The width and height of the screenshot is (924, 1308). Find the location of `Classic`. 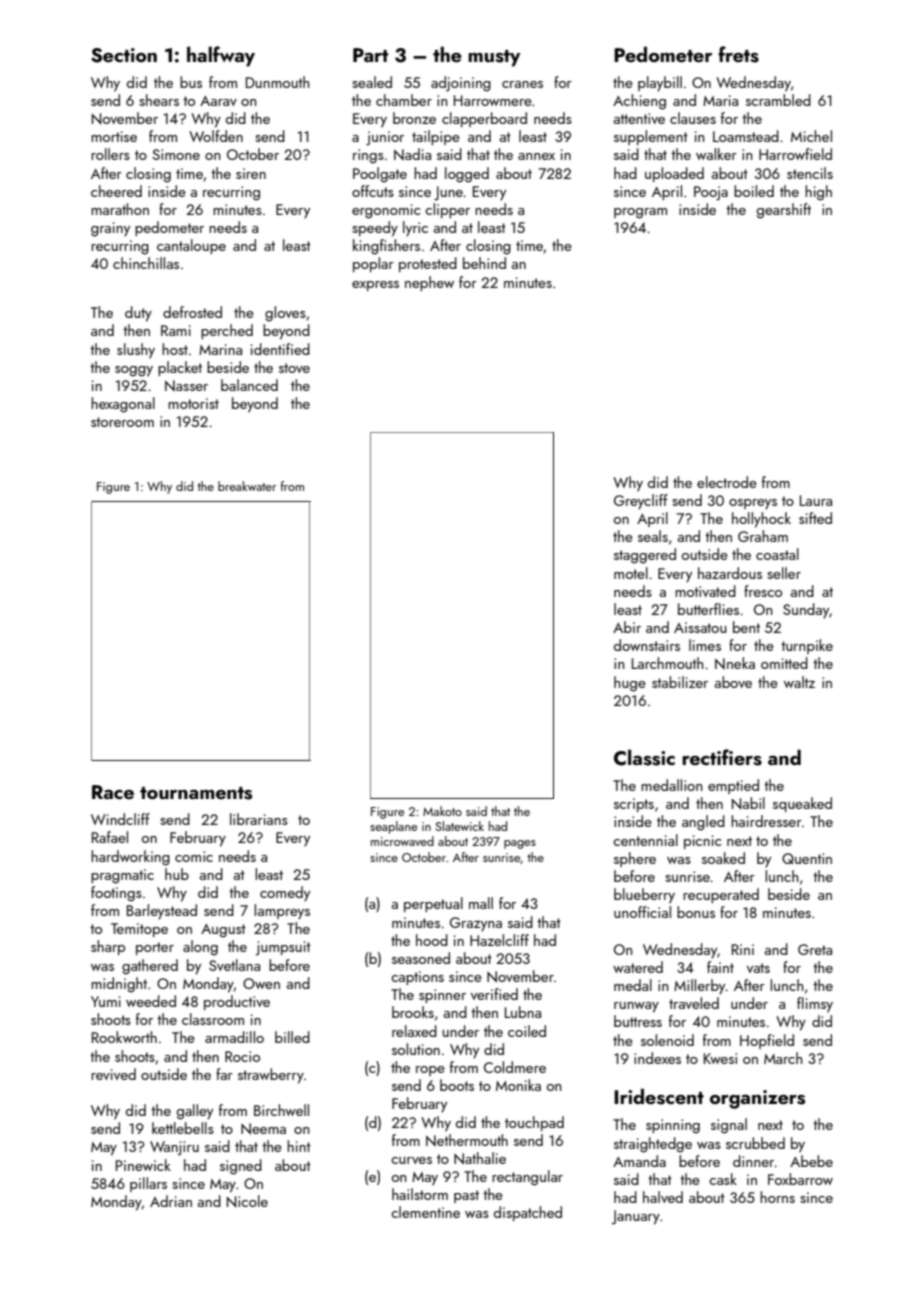

Classic is located at coordinates (644, 757).
